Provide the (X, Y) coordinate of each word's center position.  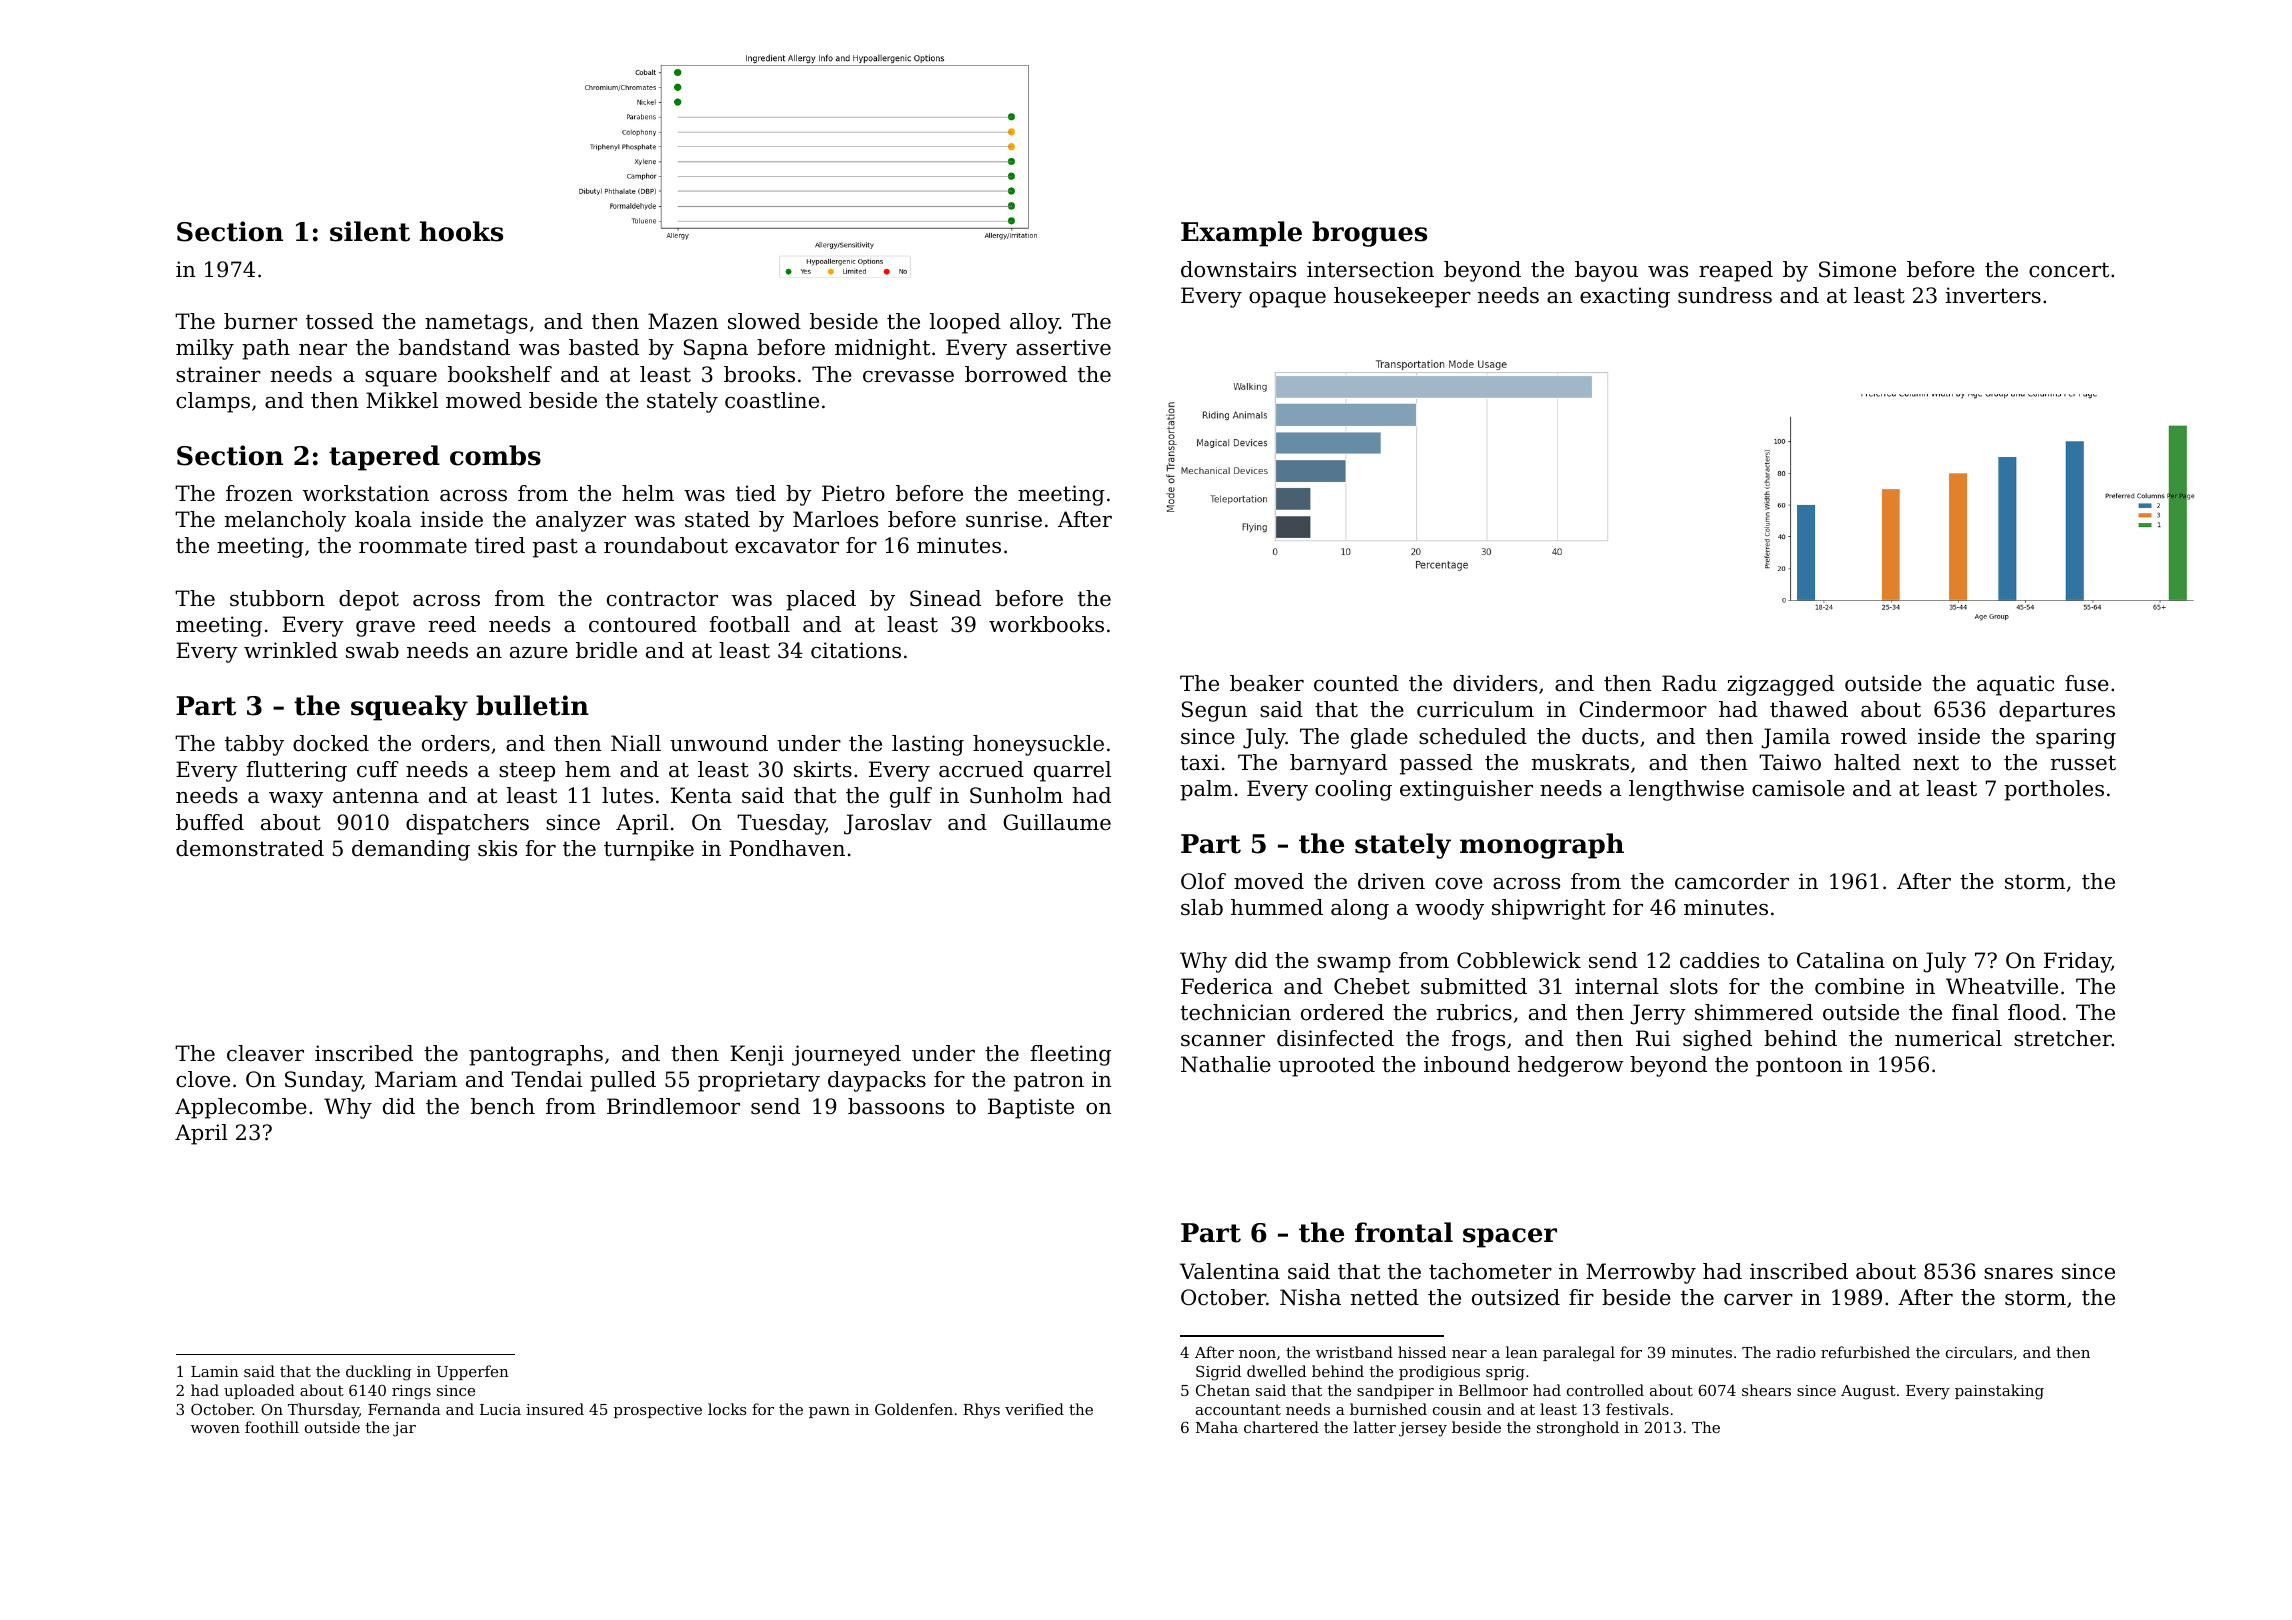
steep (527, 772)
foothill (272, 1427)
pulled (623, 1081)
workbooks (1046, 624)
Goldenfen (914, 1409)
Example (1241, 234)
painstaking (1999, 1392)
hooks (461, 231)
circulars (1979, 1352)
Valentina (1230, 1271)
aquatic (2015, 685)
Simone (1857, 269)
